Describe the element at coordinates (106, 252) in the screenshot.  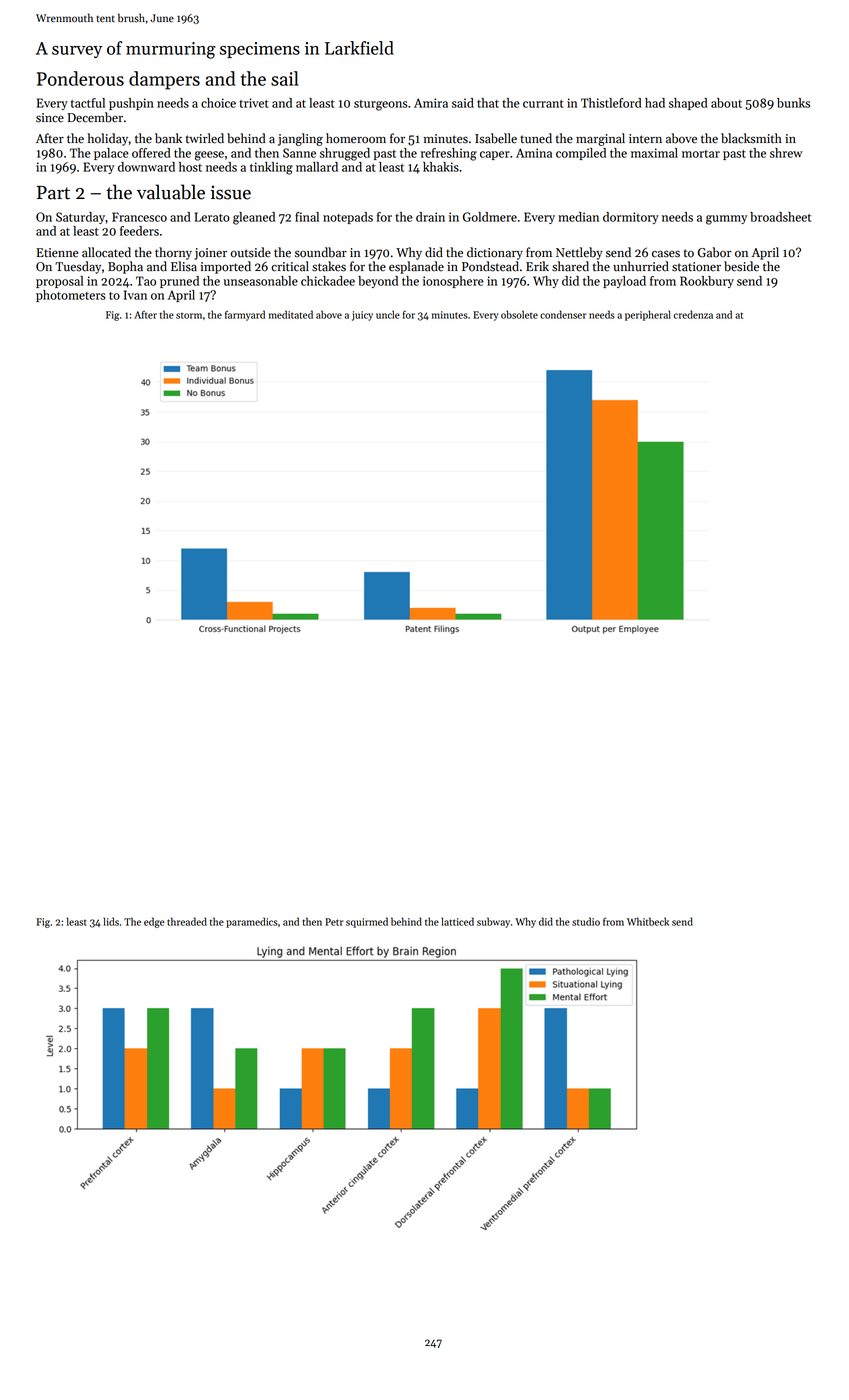
I see `allocated` at that location.
